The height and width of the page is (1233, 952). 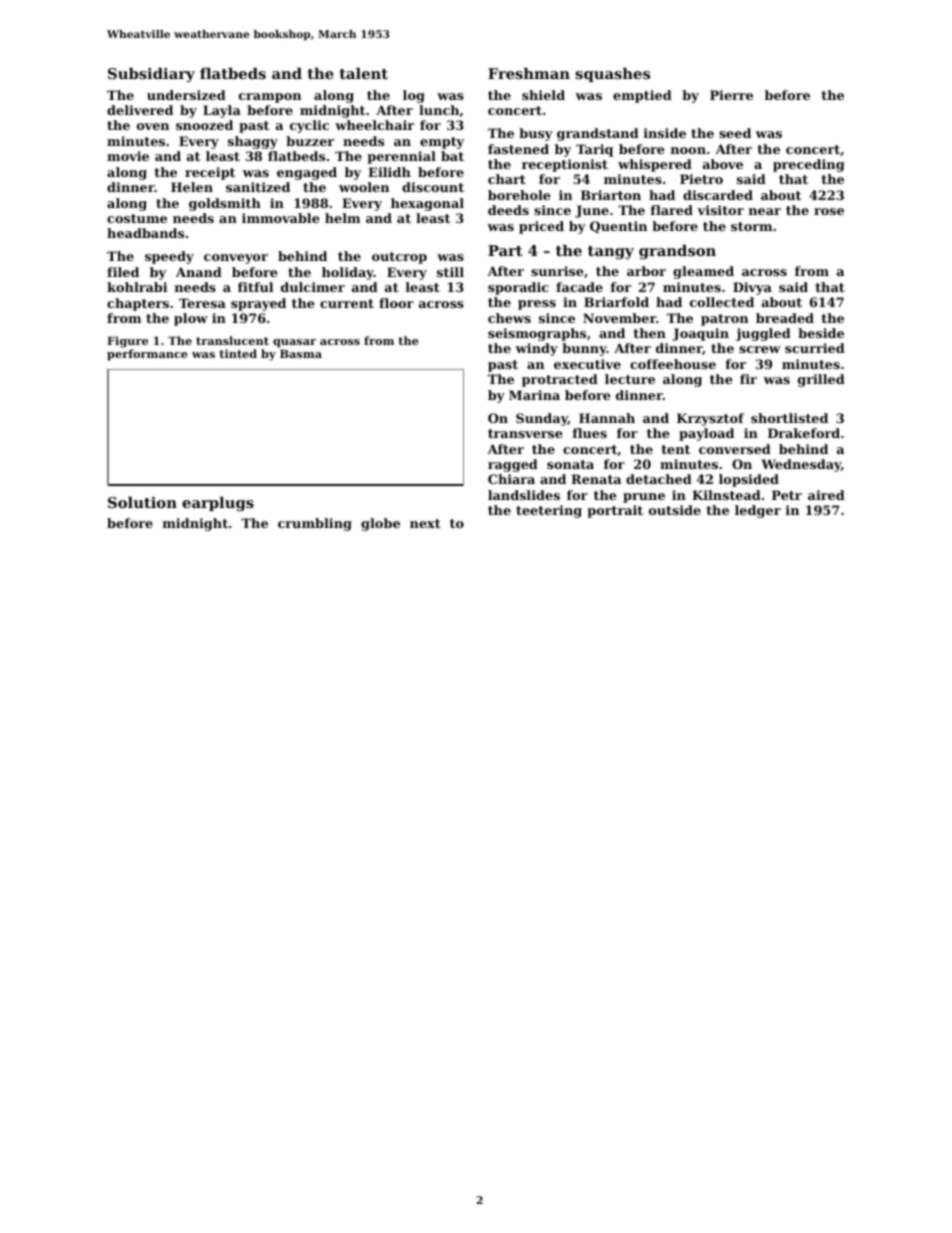 What do you see at coordinates (142, 502) in the page?
I see `Solution` at bounding box center [142, 502].
